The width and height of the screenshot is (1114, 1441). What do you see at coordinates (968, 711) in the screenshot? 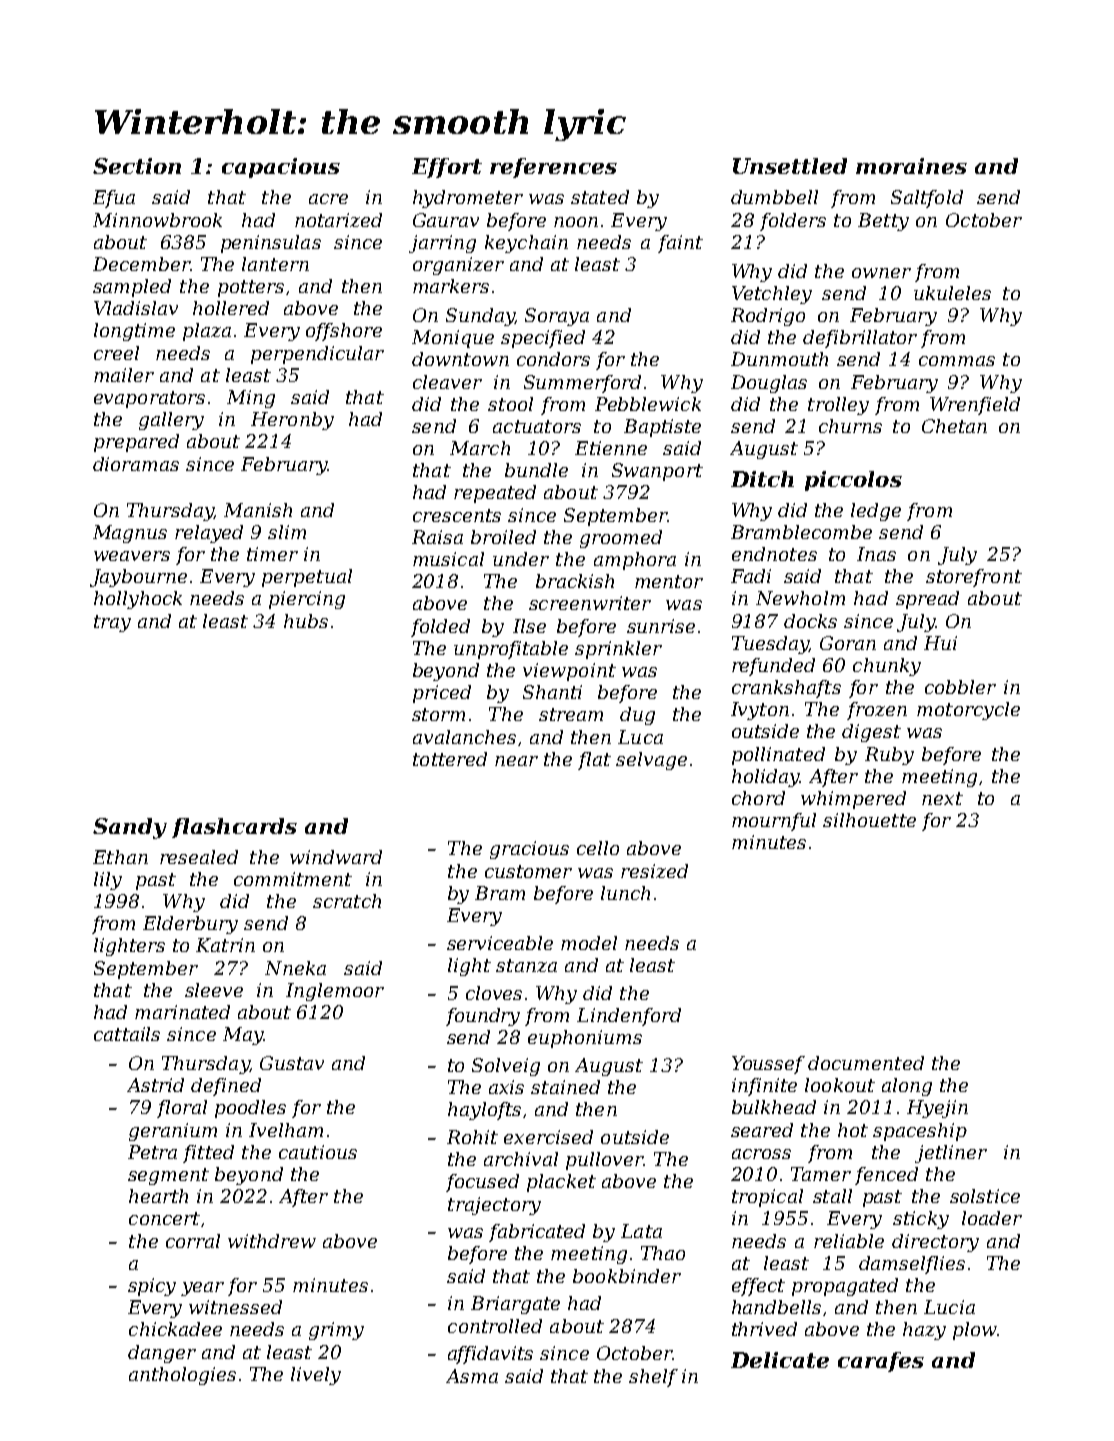
I see `motorcycle` at bounding box center [968, 711].
